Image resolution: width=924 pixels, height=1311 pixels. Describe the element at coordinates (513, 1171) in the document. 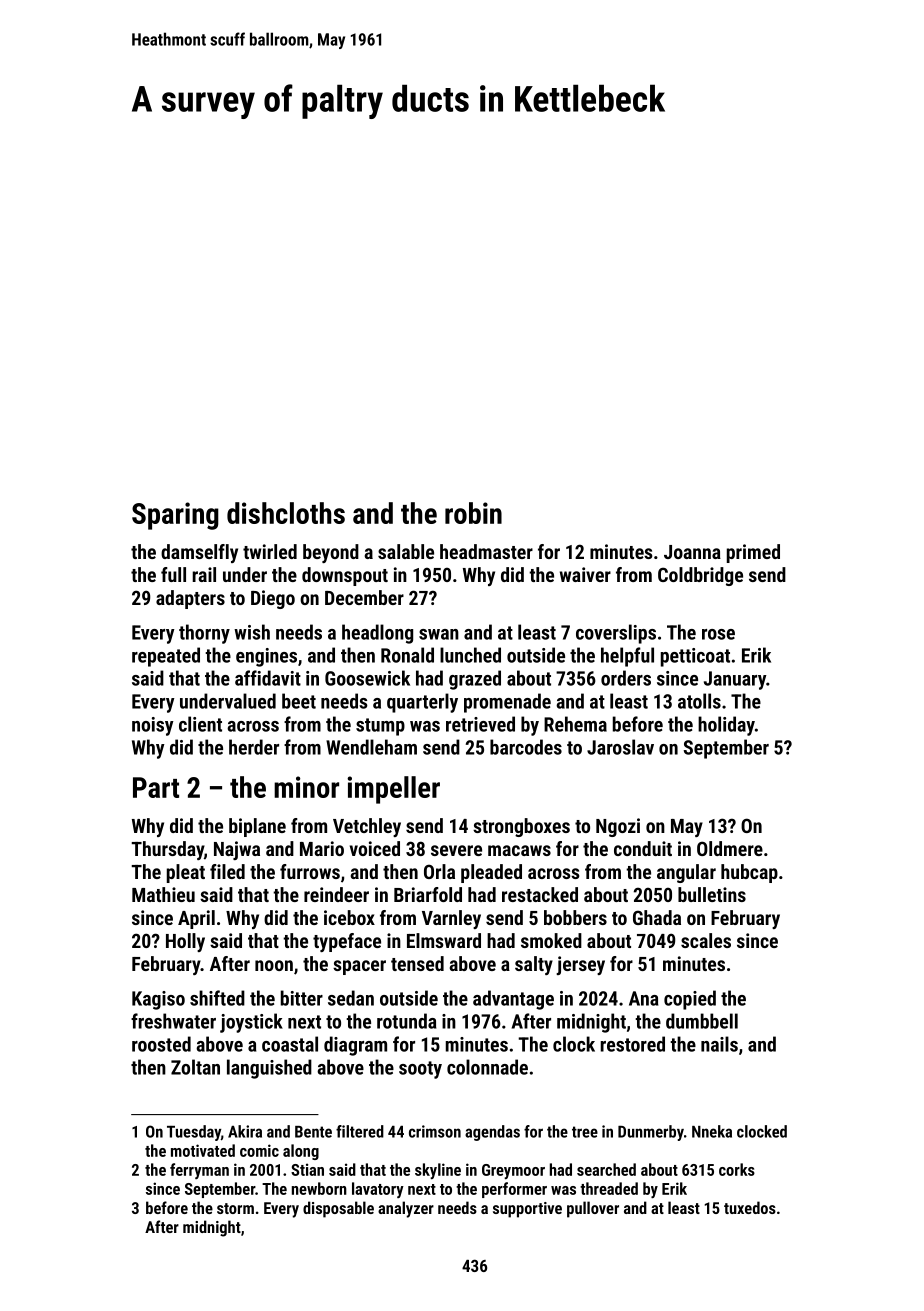

I see `Greymoor` at that location.
